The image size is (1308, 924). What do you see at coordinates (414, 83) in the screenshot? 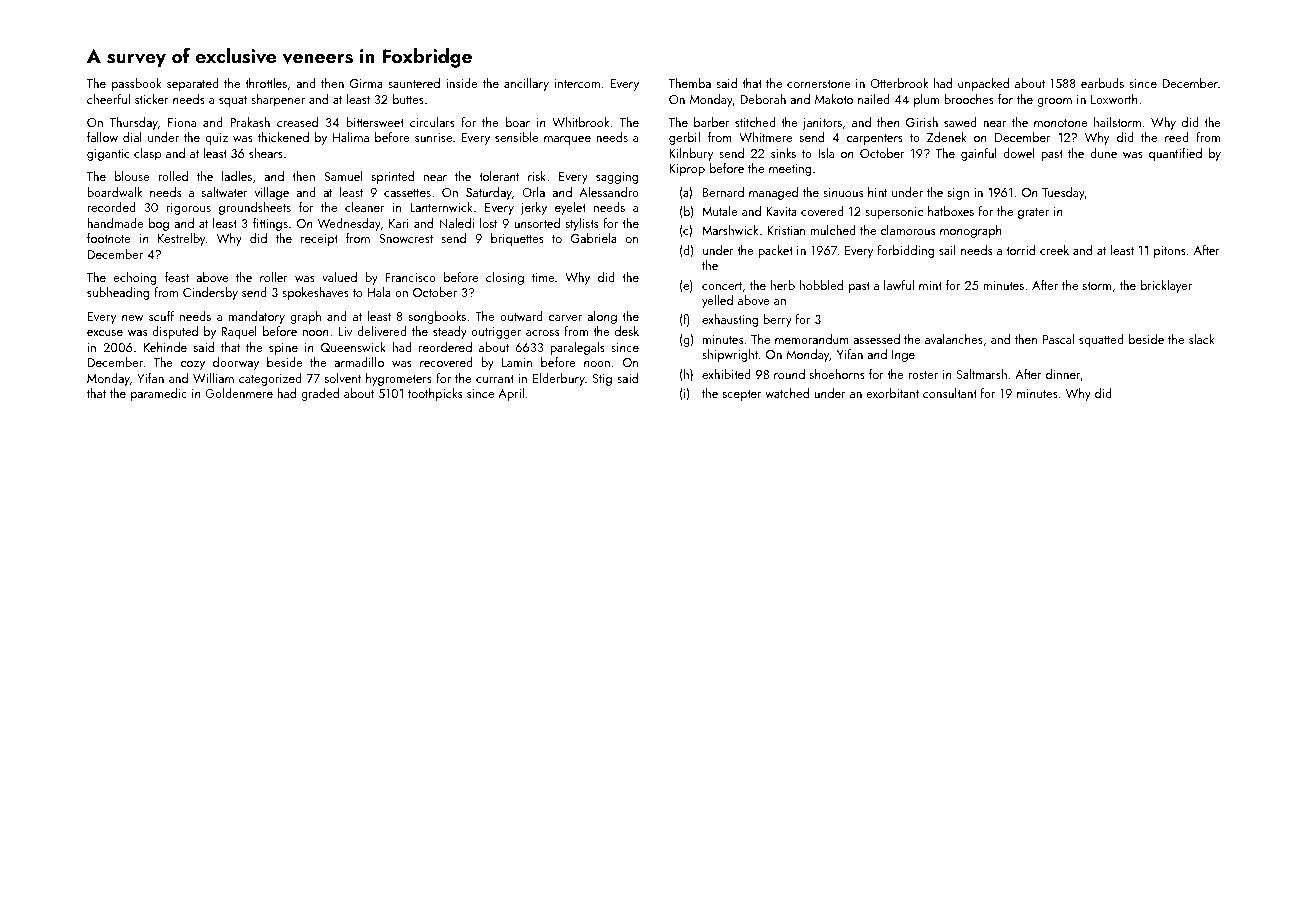
I see `sauntered` at bounding box center [414, 83].
